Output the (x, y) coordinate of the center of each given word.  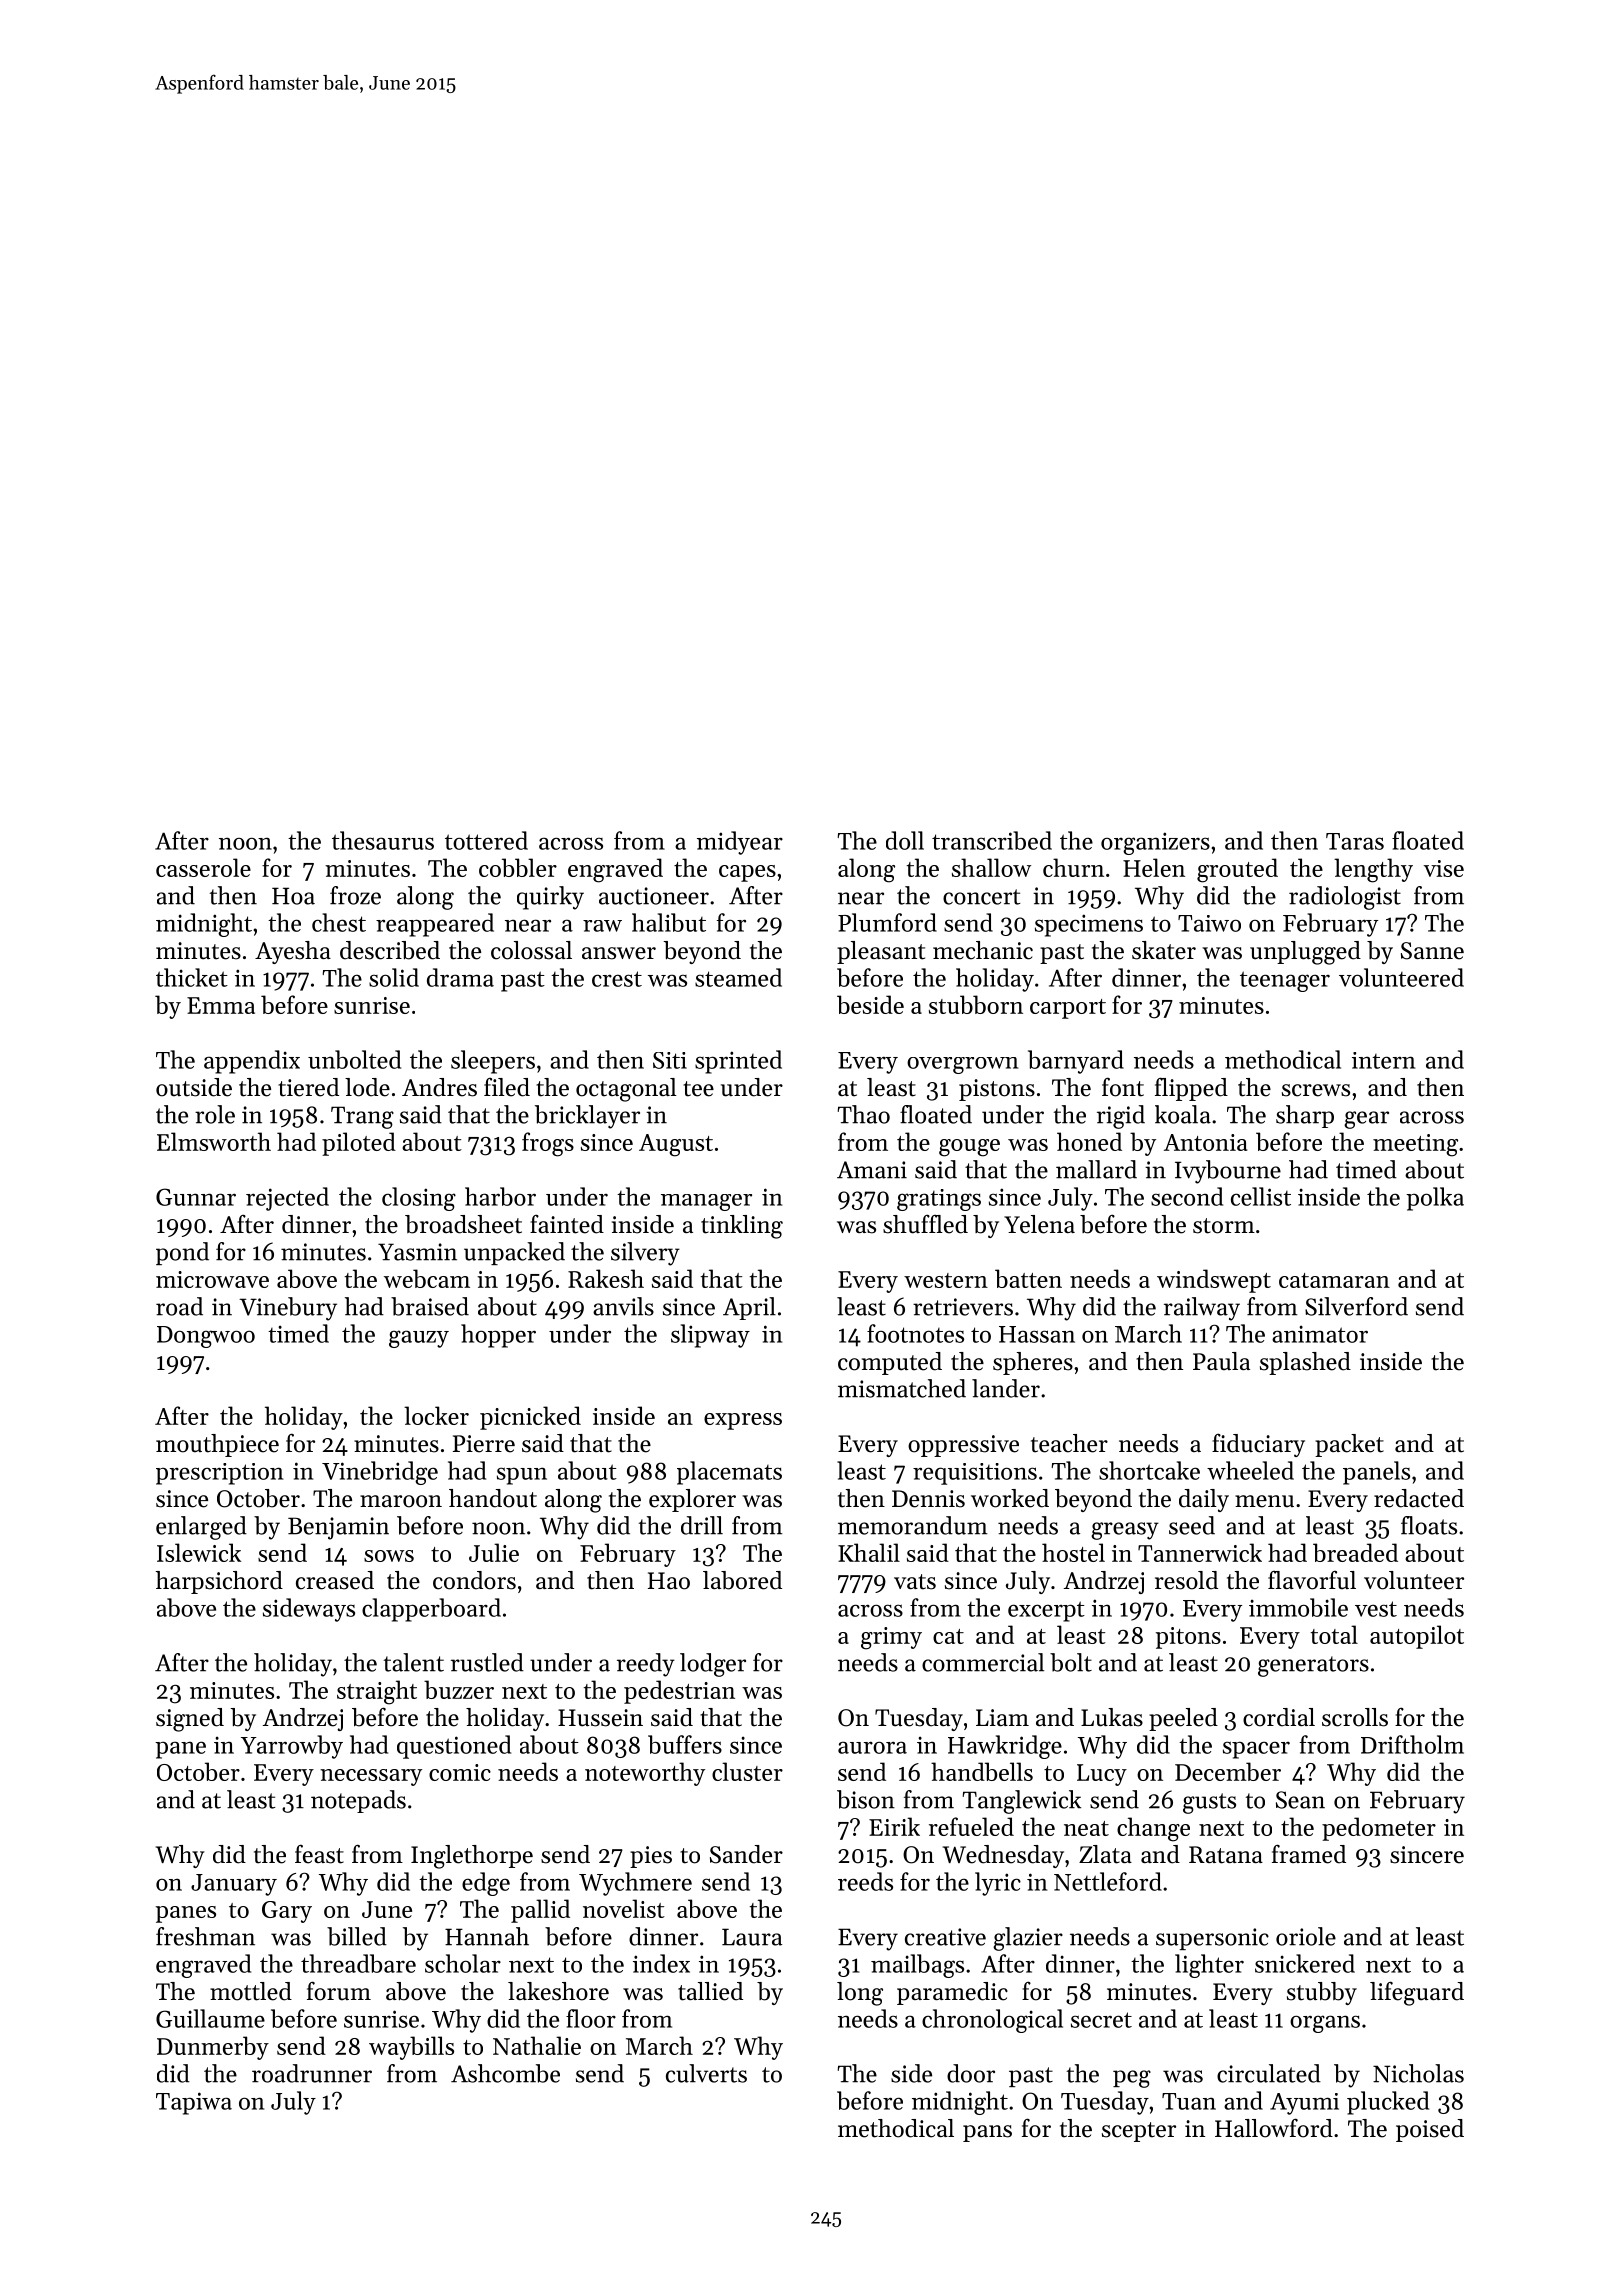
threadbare (358, 1963)
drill (702, 1525)
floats (1429, 1525)
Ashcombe (505, 2073)
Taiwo (1209, 923)
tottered (486, 840)
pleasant (881, 952)
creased (335, 1580)
